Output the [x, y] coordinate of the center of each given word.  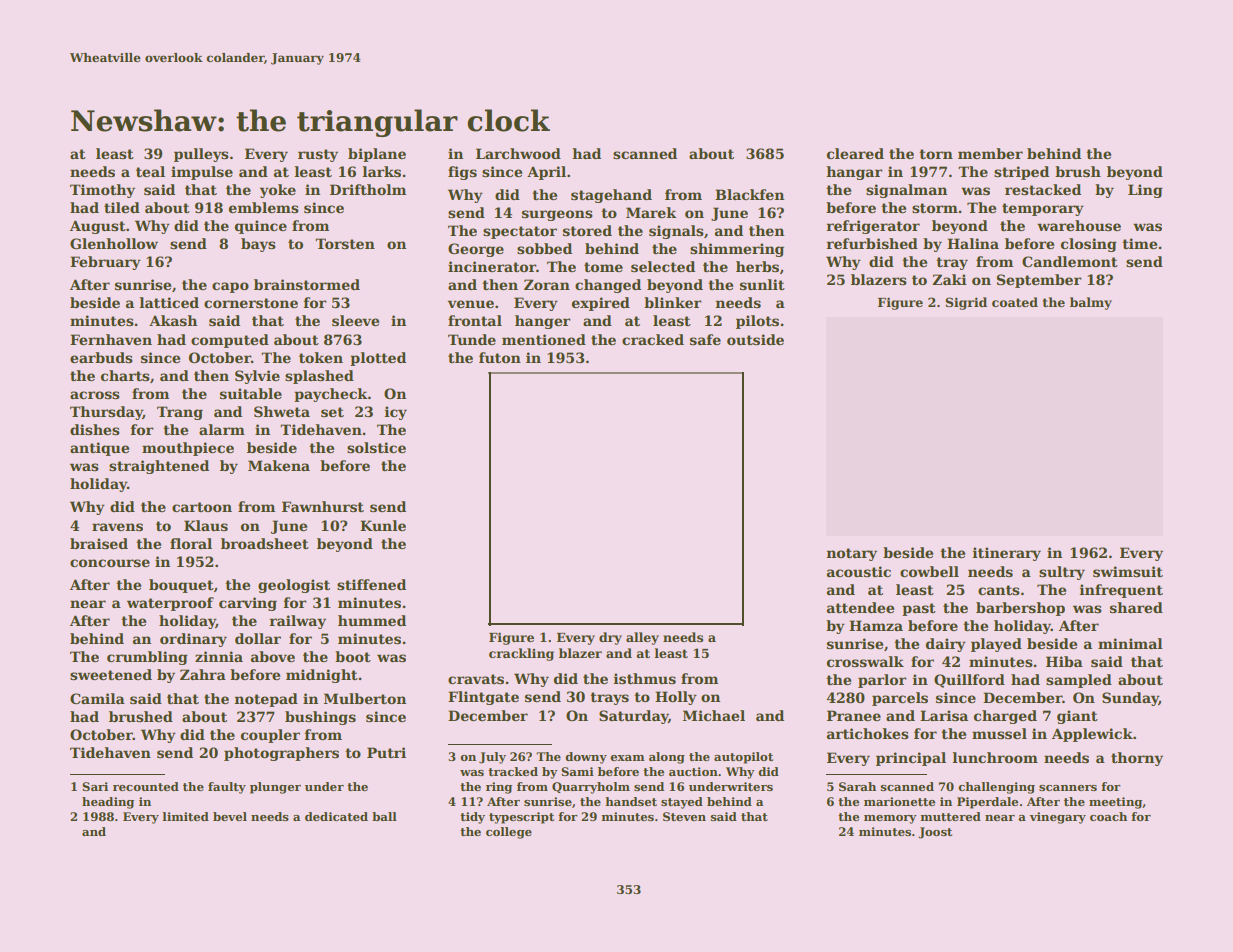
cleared [855, 153]
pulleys [201, 155]
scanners [1068, 788]
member [990, 153]
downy [586, 758]
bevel [230, 816]
